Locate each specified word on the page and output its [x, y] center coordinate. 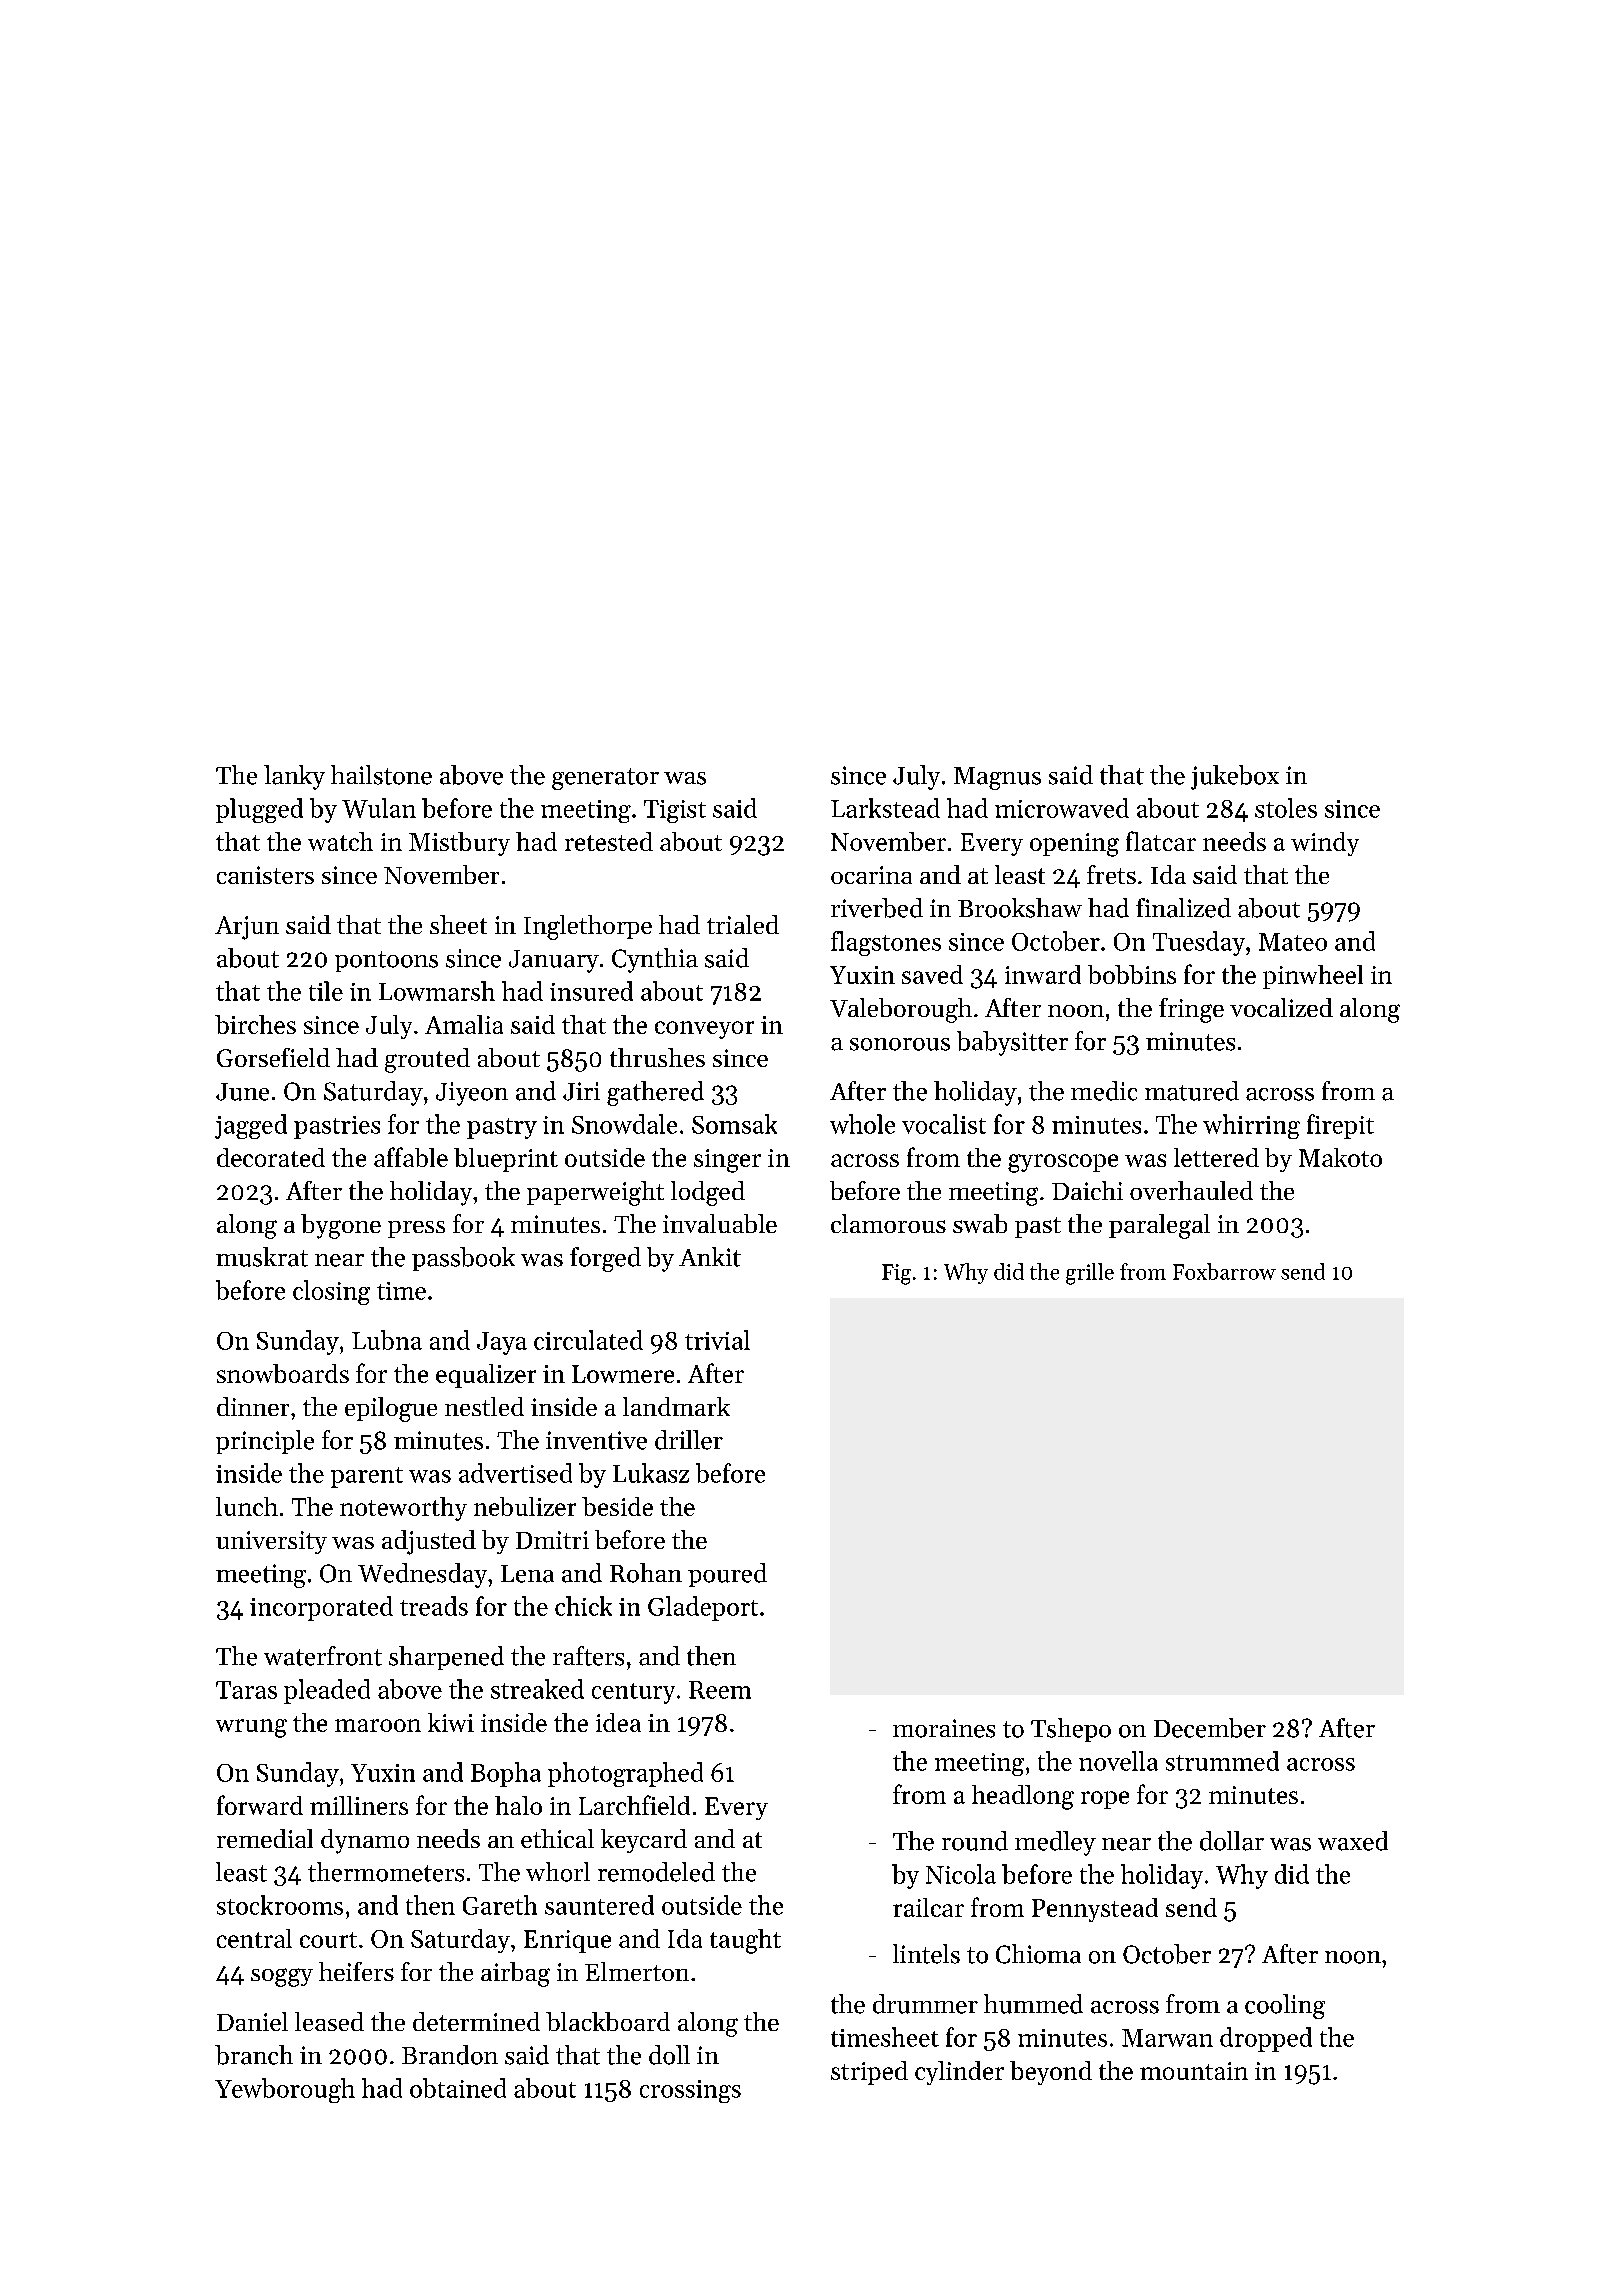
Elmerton [637, 1971]
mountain [1194, 2071]
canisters [265, 875]
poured [727, 1575]
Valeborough [901, 1010]
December [1210, 1728]
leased [329, 2021]
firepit [1340, 1126]
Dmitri [552, 1540]
